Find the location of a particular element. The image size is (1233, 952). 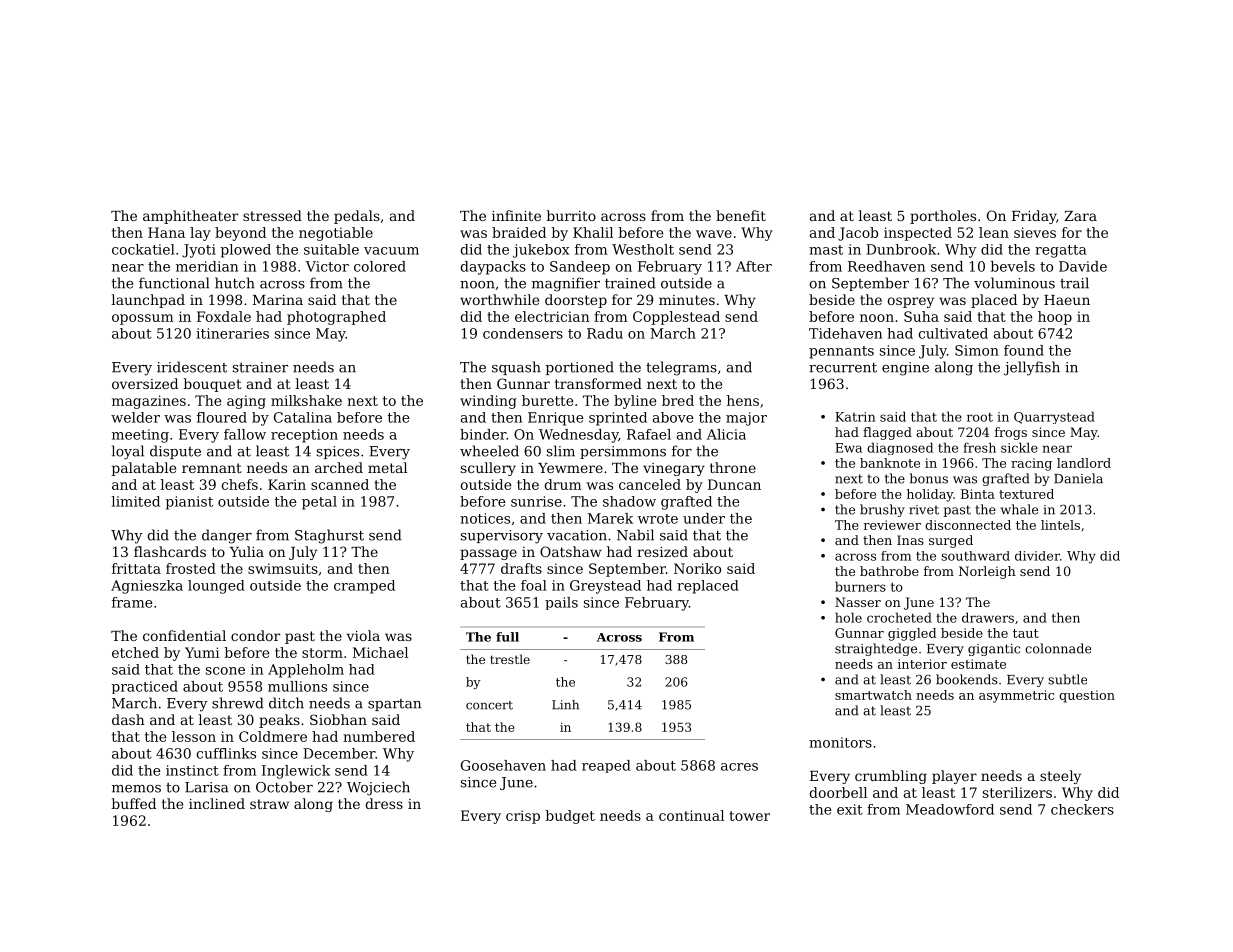

reaped is located at coordinates (606, 766).
